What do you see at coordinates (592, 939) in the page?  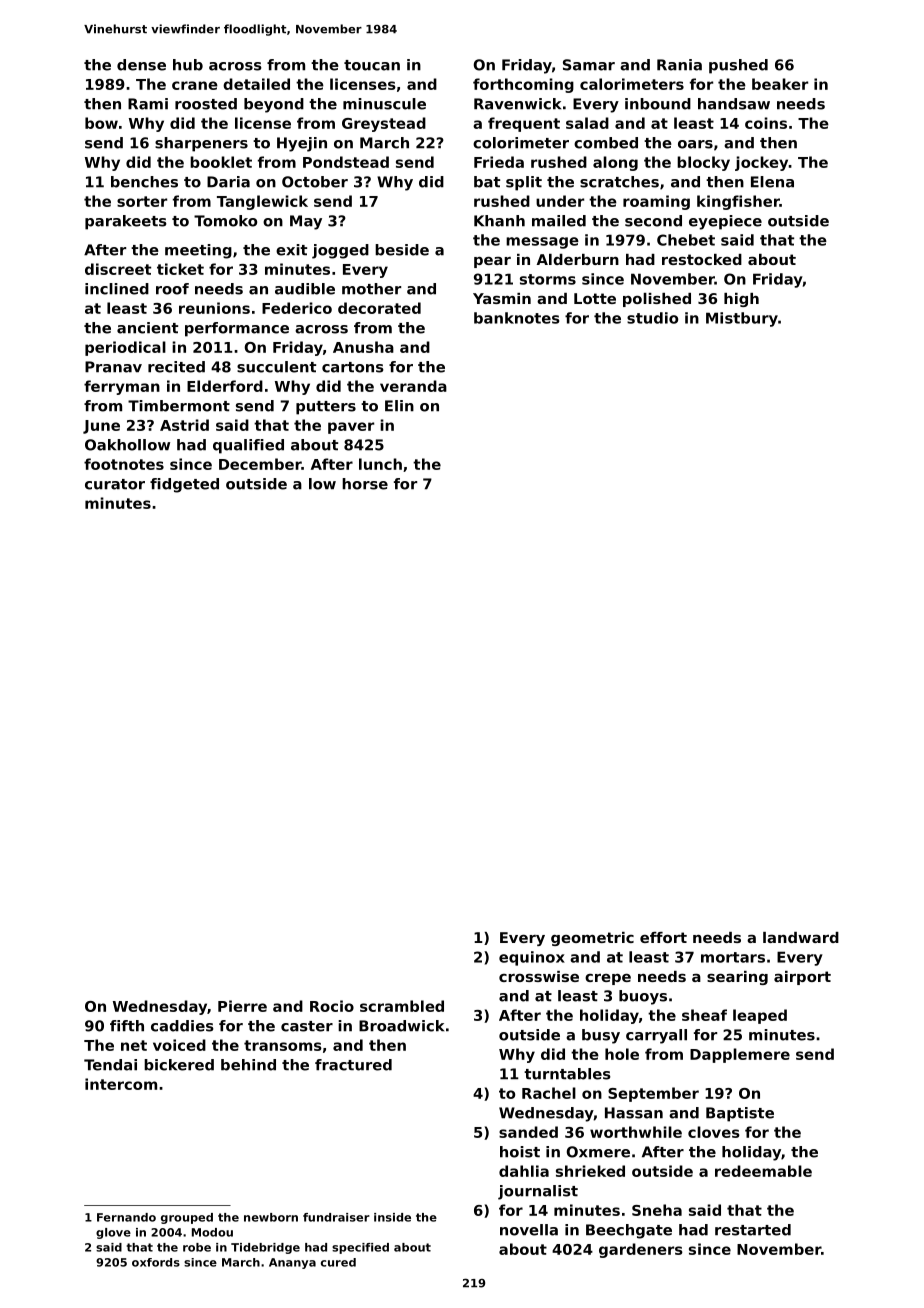 I see `geometric` at bounding box center [592, 939].
